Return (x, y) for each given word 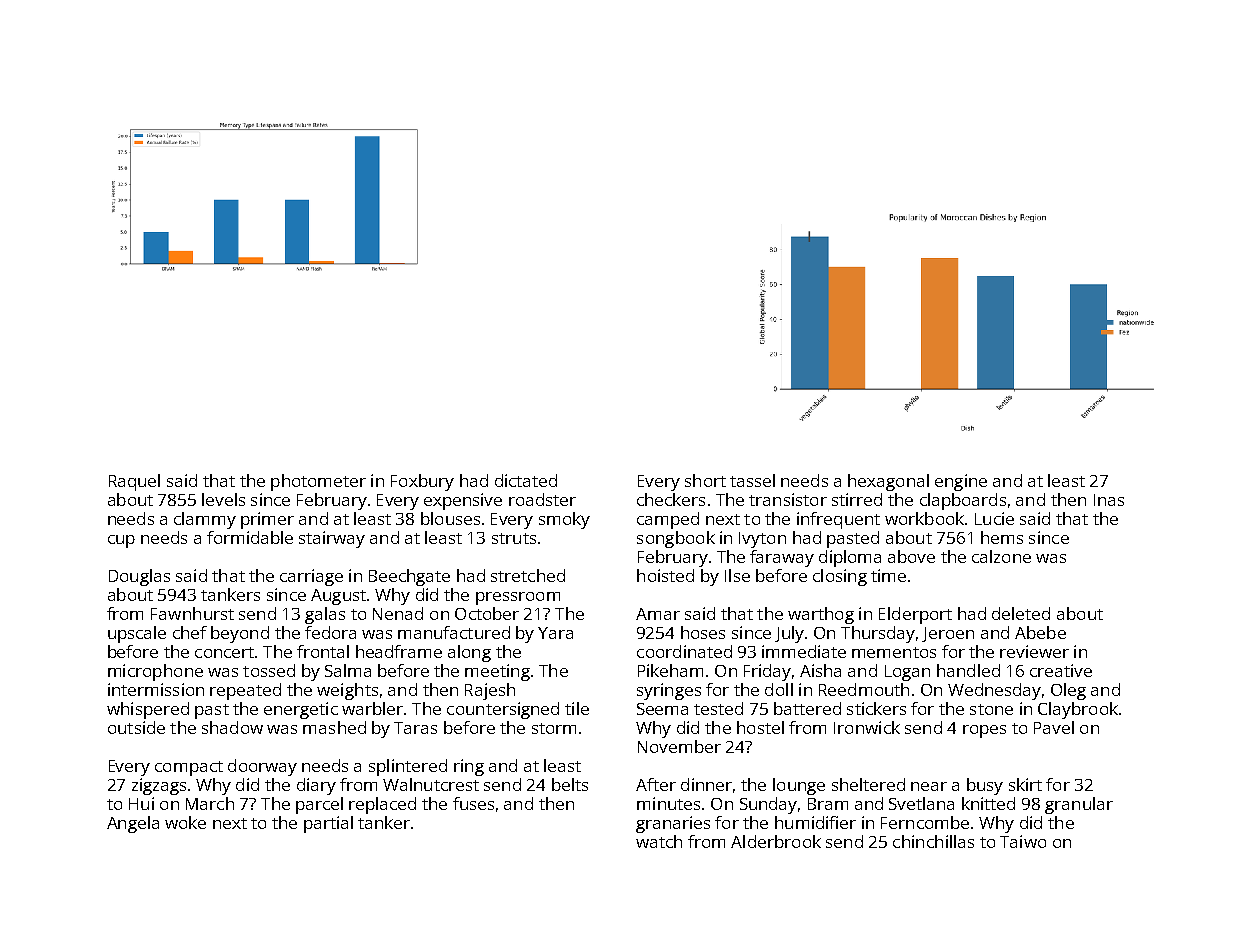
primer (267, 520)
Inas (1109, 500)
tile (577, 708)
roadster (542, 499)
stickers (876, 708)
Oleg (1068, 691)
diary (316, 786)
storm (554, 728)
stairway (332, 539)
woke (185, 822)
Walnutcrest (431, 784)
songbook (676, 539)
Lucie (994, 518)
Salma (348, 670)
